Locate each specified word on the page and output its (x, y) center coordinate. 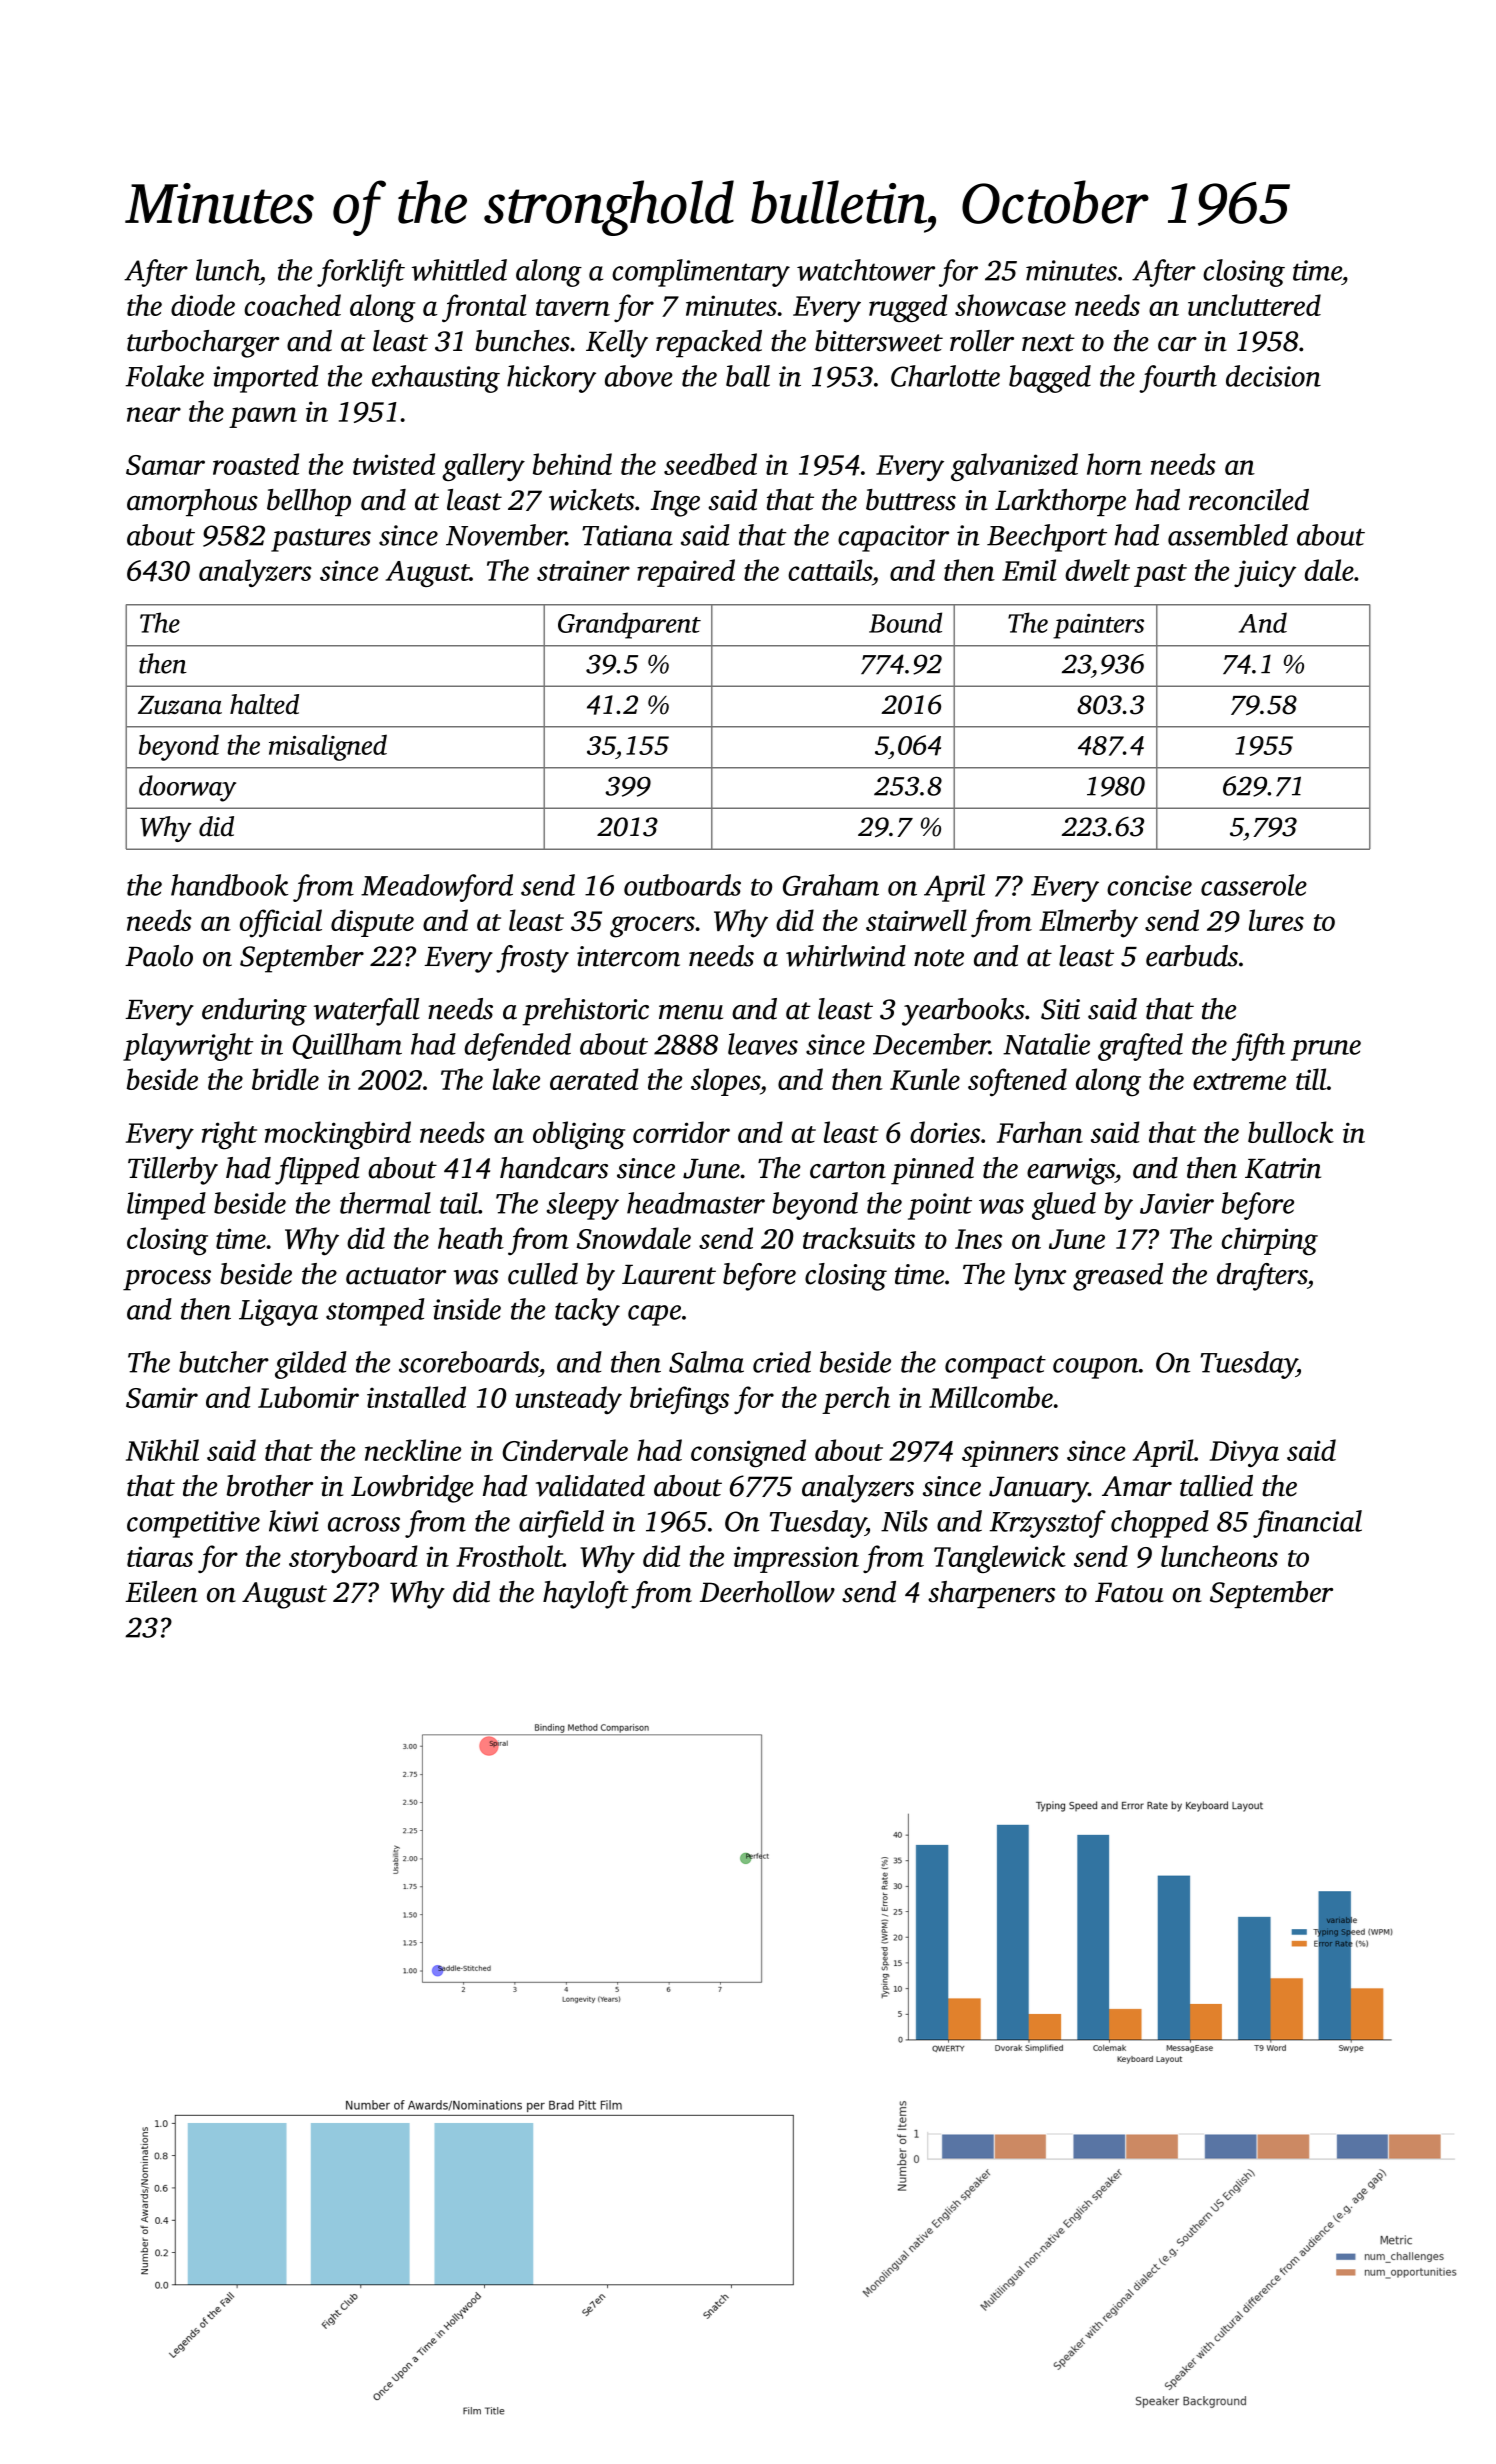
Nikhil (162, 1450)
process (167, 1280)
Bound (905, 622)
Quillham (347, 1046)
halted (264, 704)
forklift (361, 273)
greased (1118, 1277)
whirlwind (846, 956)
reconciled (1249, 500)
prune (1326, 1050)
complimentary (701, 273)
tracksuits (859, 1238)
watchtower (866, 270)
